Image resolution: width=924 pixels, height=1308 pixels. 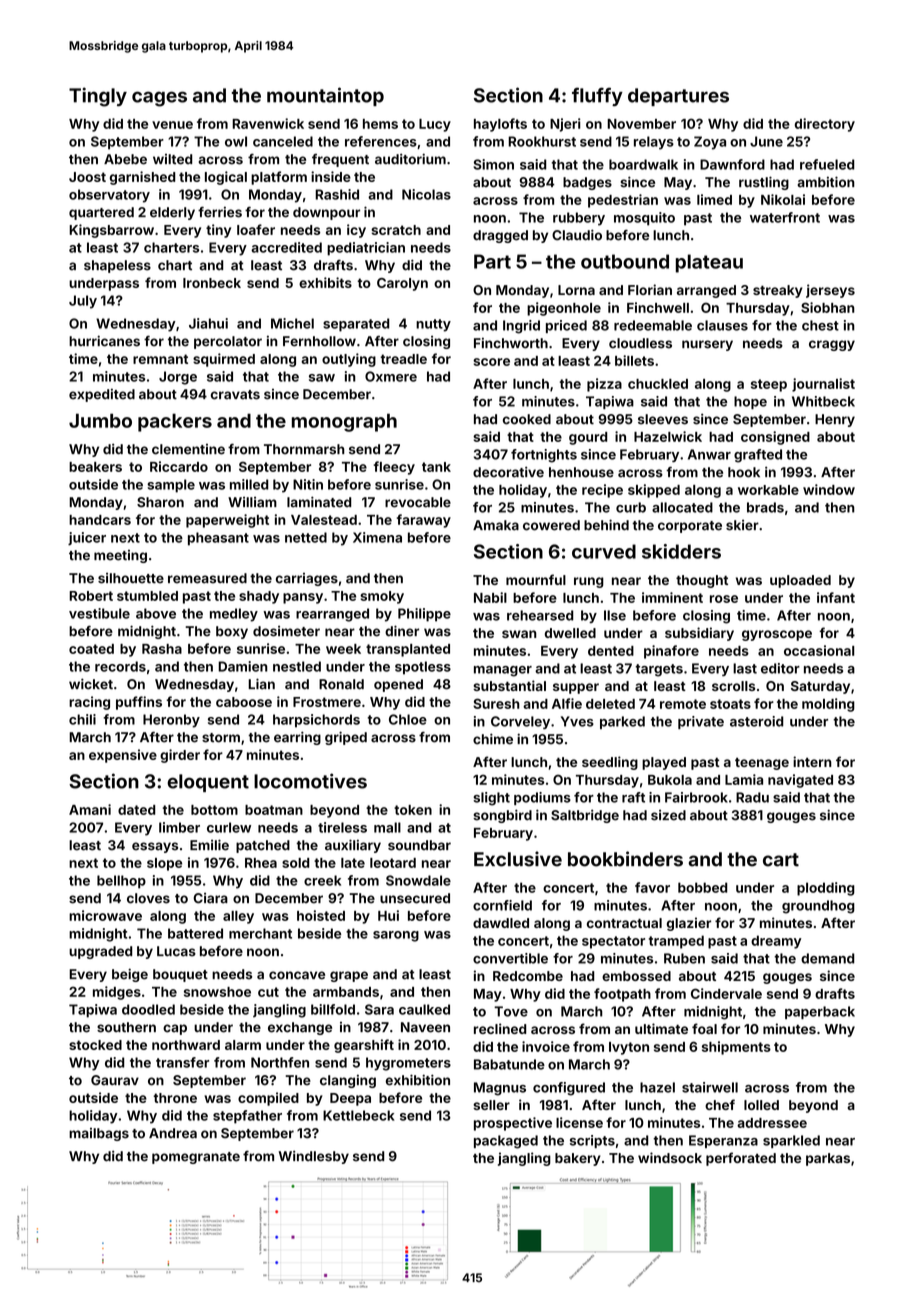 I want to click on jerseys, so click(x=830, y=291).
